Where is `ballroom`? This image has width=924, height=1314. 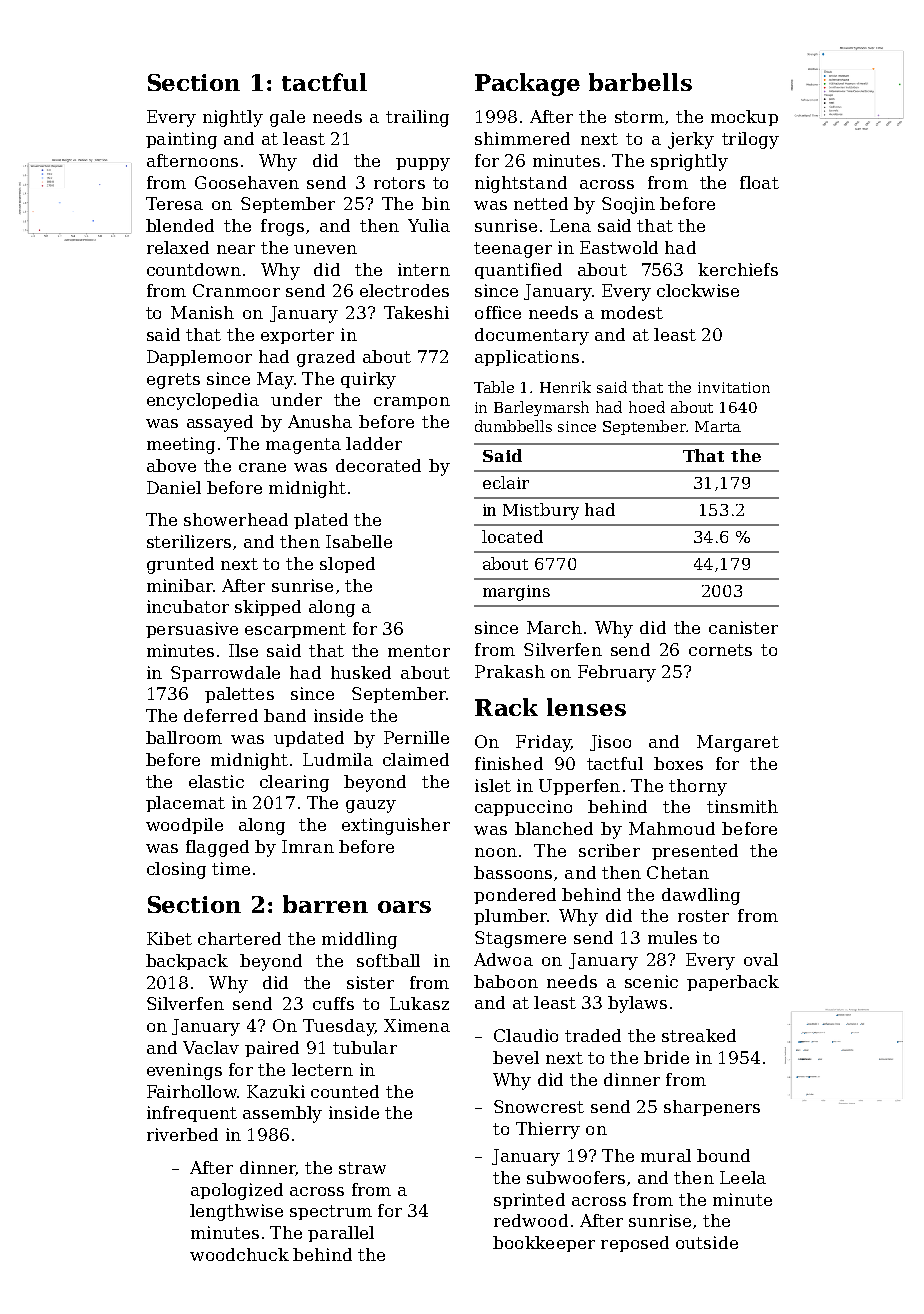
ballroom is located at coordinates (184, 737).
